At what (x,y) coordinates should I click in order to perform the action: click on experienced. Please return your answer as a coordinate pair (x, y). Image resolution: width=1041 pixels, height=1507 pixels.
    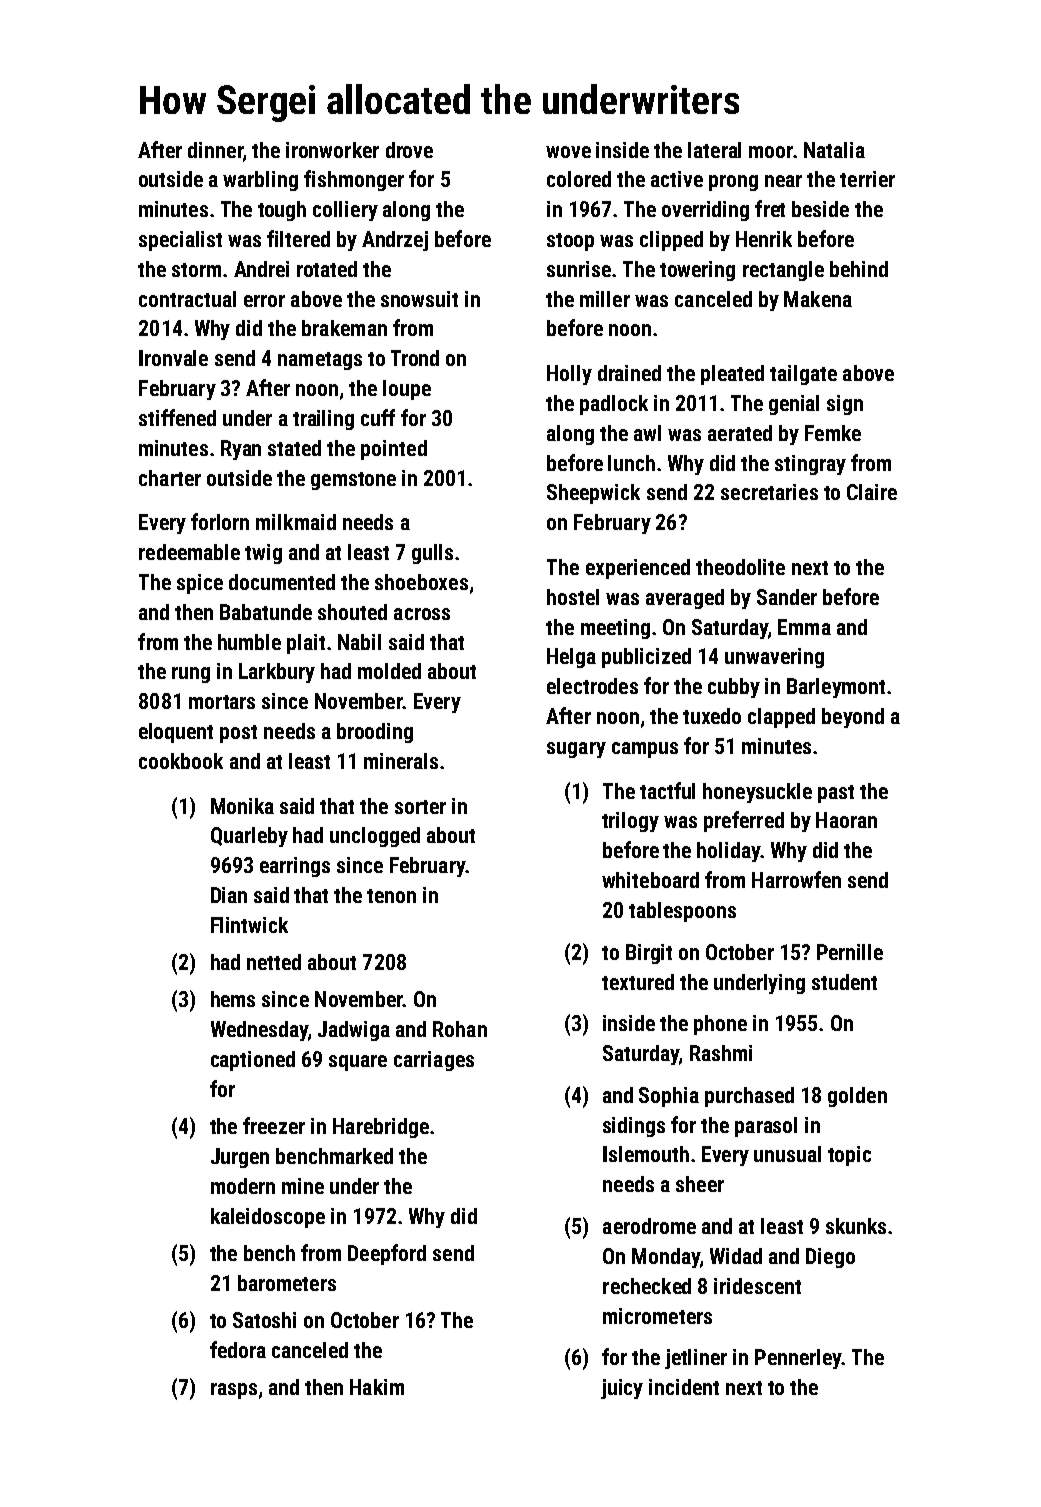
    Looking at the image, I should click on (638, 569).
